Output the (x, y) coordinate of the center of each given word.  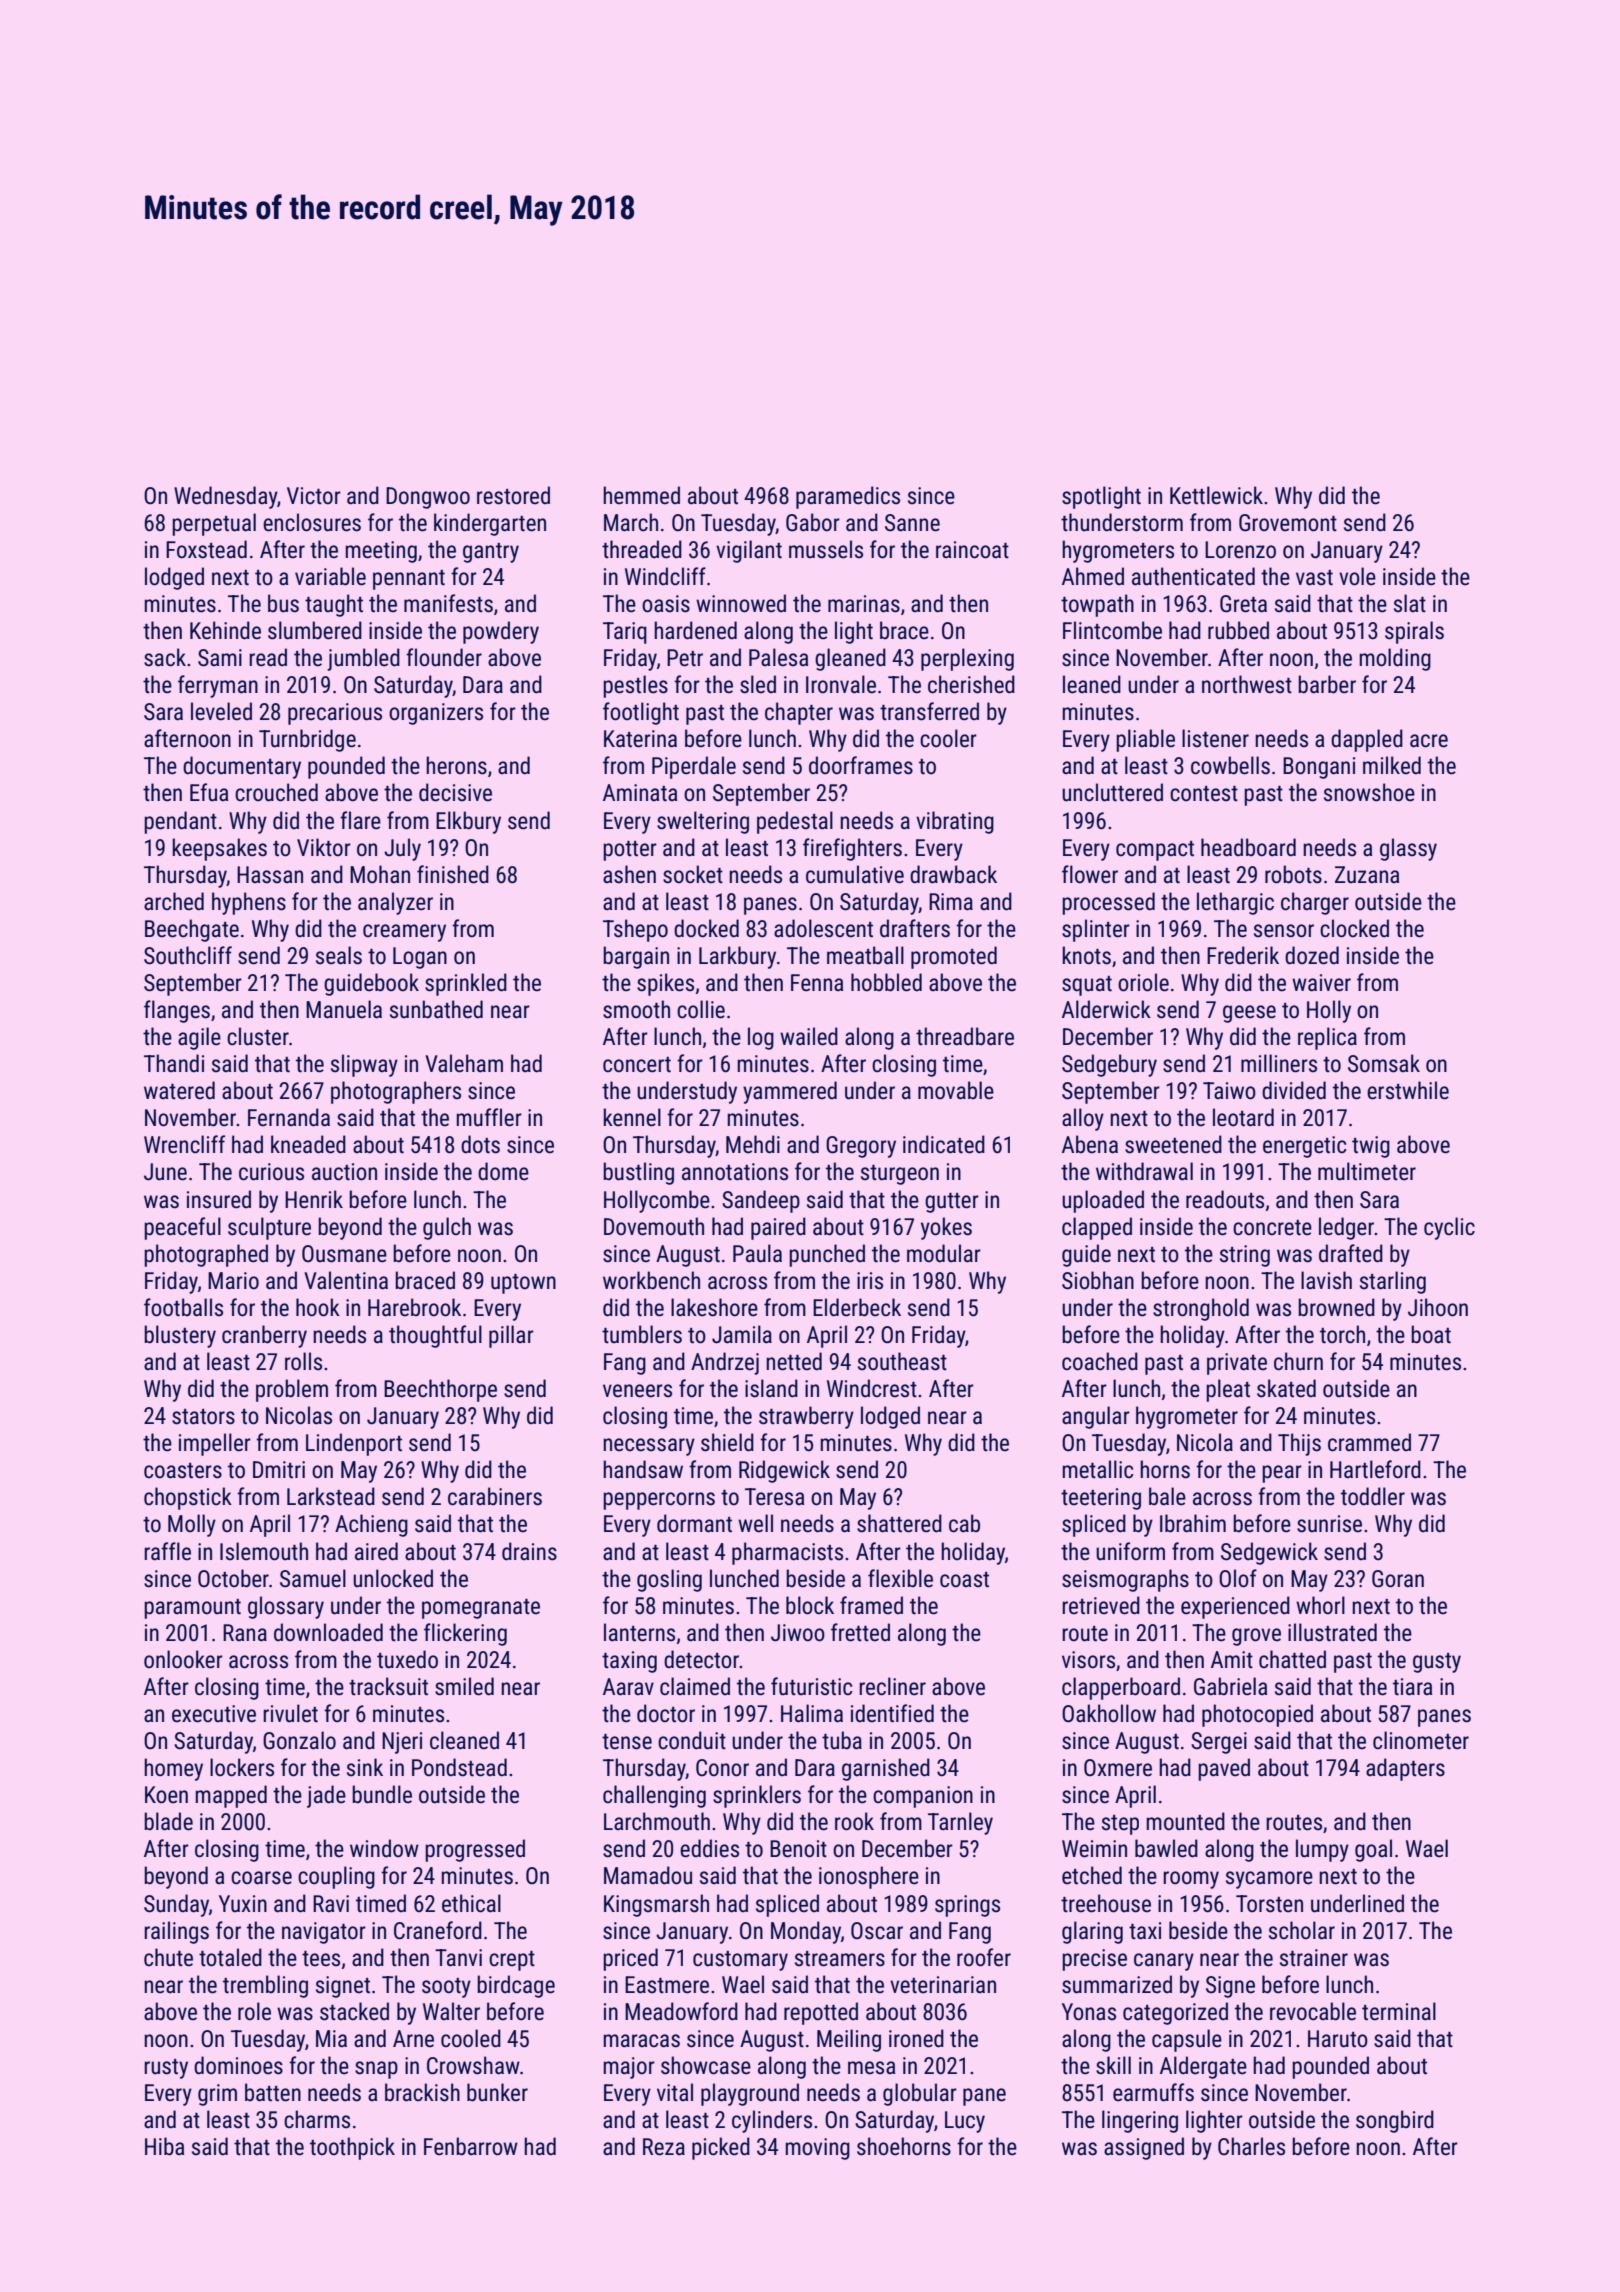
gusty (1437, 1663)
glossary (286, 1607)
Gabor (813, 522)
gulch (447, 1228)
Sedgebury (1109, 1065)
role (254, 2011)
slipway (364, 1065)
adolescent (823, 928)
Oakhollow (1109, 1713)
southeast (902, 1361)
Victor (314, 496)
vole (1357, 576)
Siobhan (1098, 1280)
